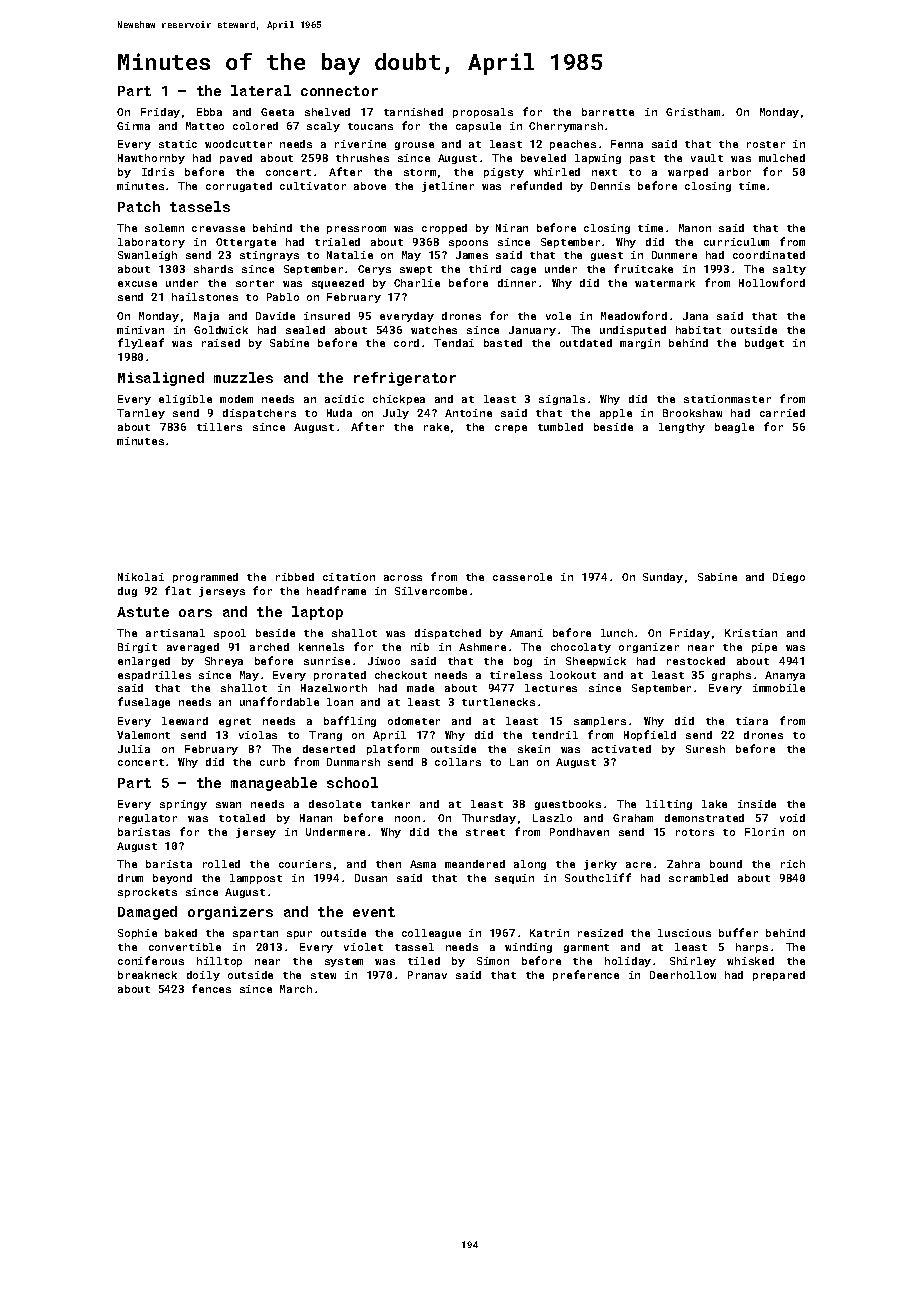 The height and width of the screenshot is (1308, 924). Describe the element at coordinates (261, 90) in the screenshot. I see `lateral` at that location.
